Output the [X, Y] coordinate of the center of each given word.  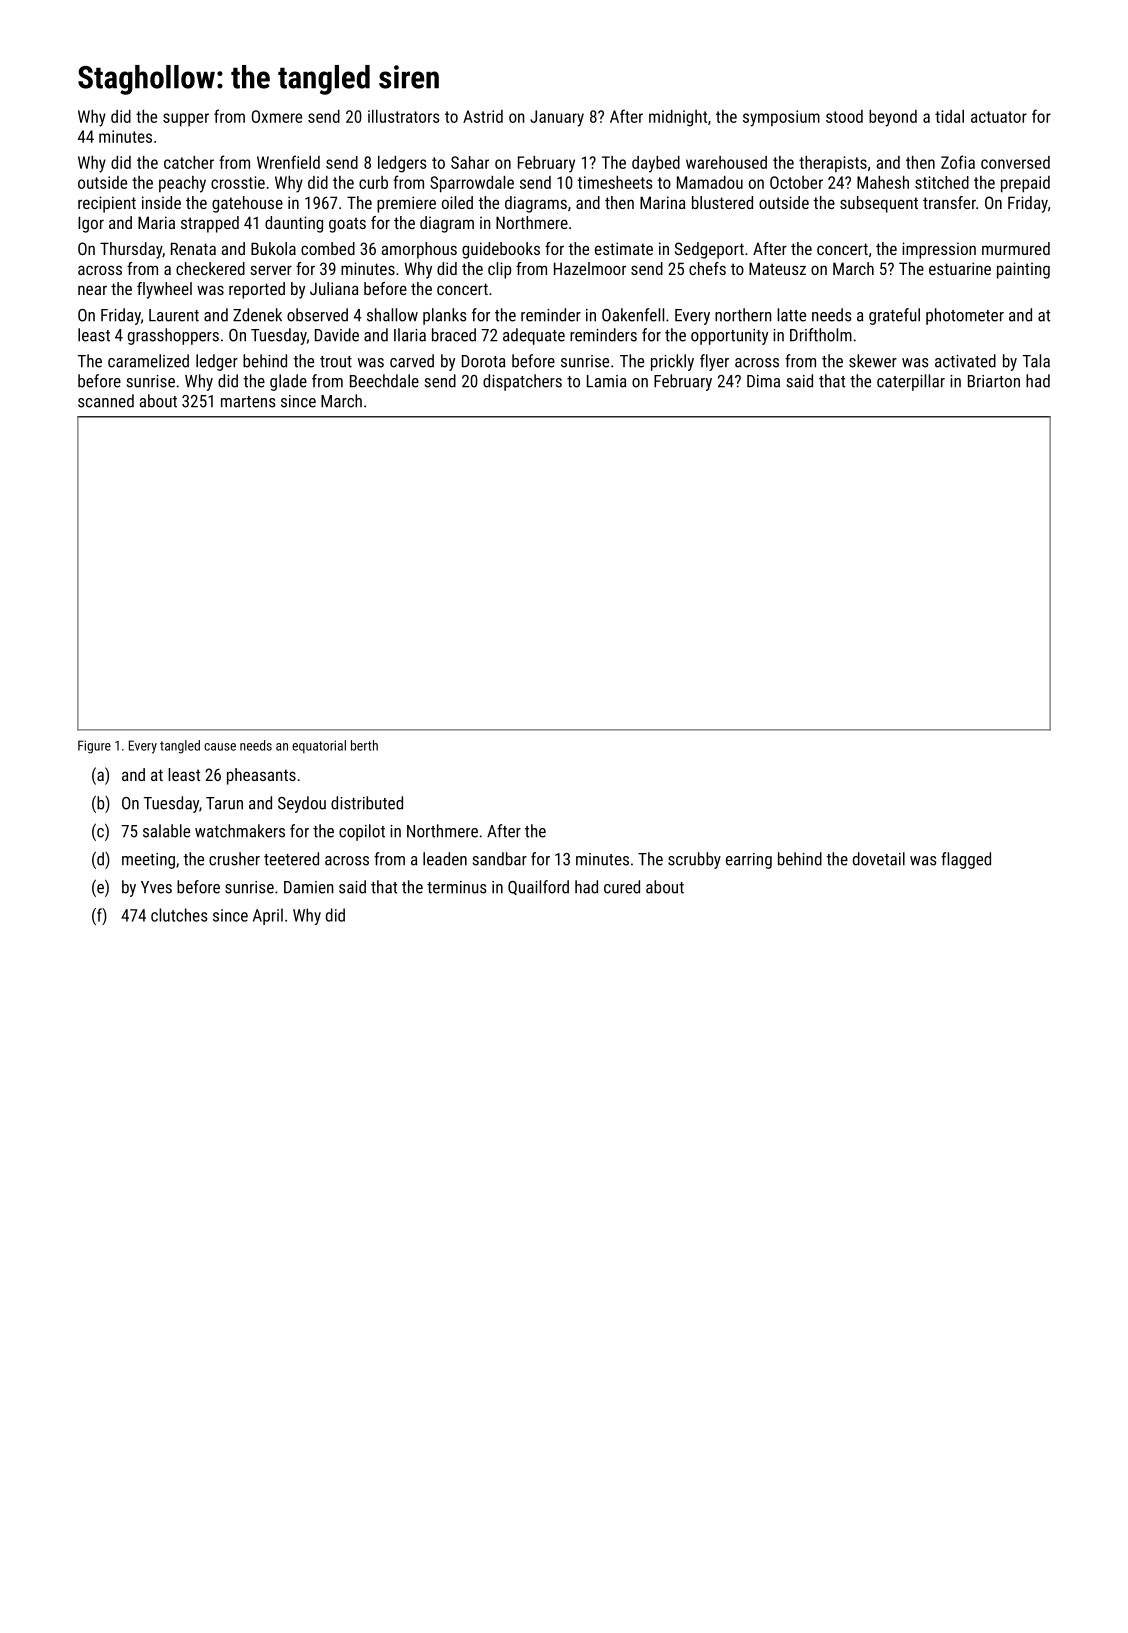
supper [186, 120]
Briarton [994, 381]
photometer [965, 316]
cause [220, 747]
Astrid [483, 116]
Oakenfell [633, 315]
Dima [763, 381]
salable [166, 831]
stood [844, 116]
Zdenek [257, 315]
